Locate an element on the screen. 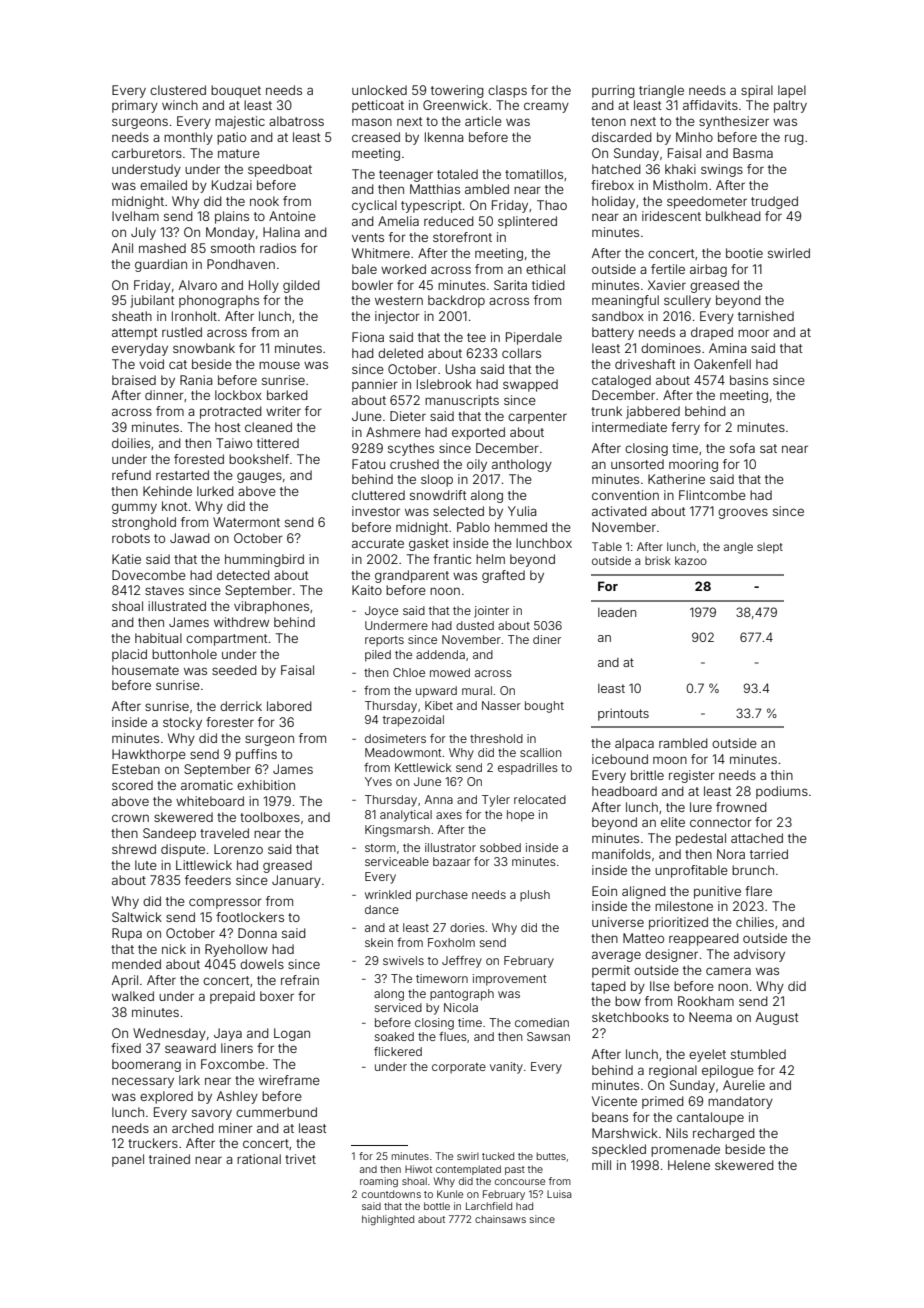  Kettlewick is located at coordinates (423, 767).
